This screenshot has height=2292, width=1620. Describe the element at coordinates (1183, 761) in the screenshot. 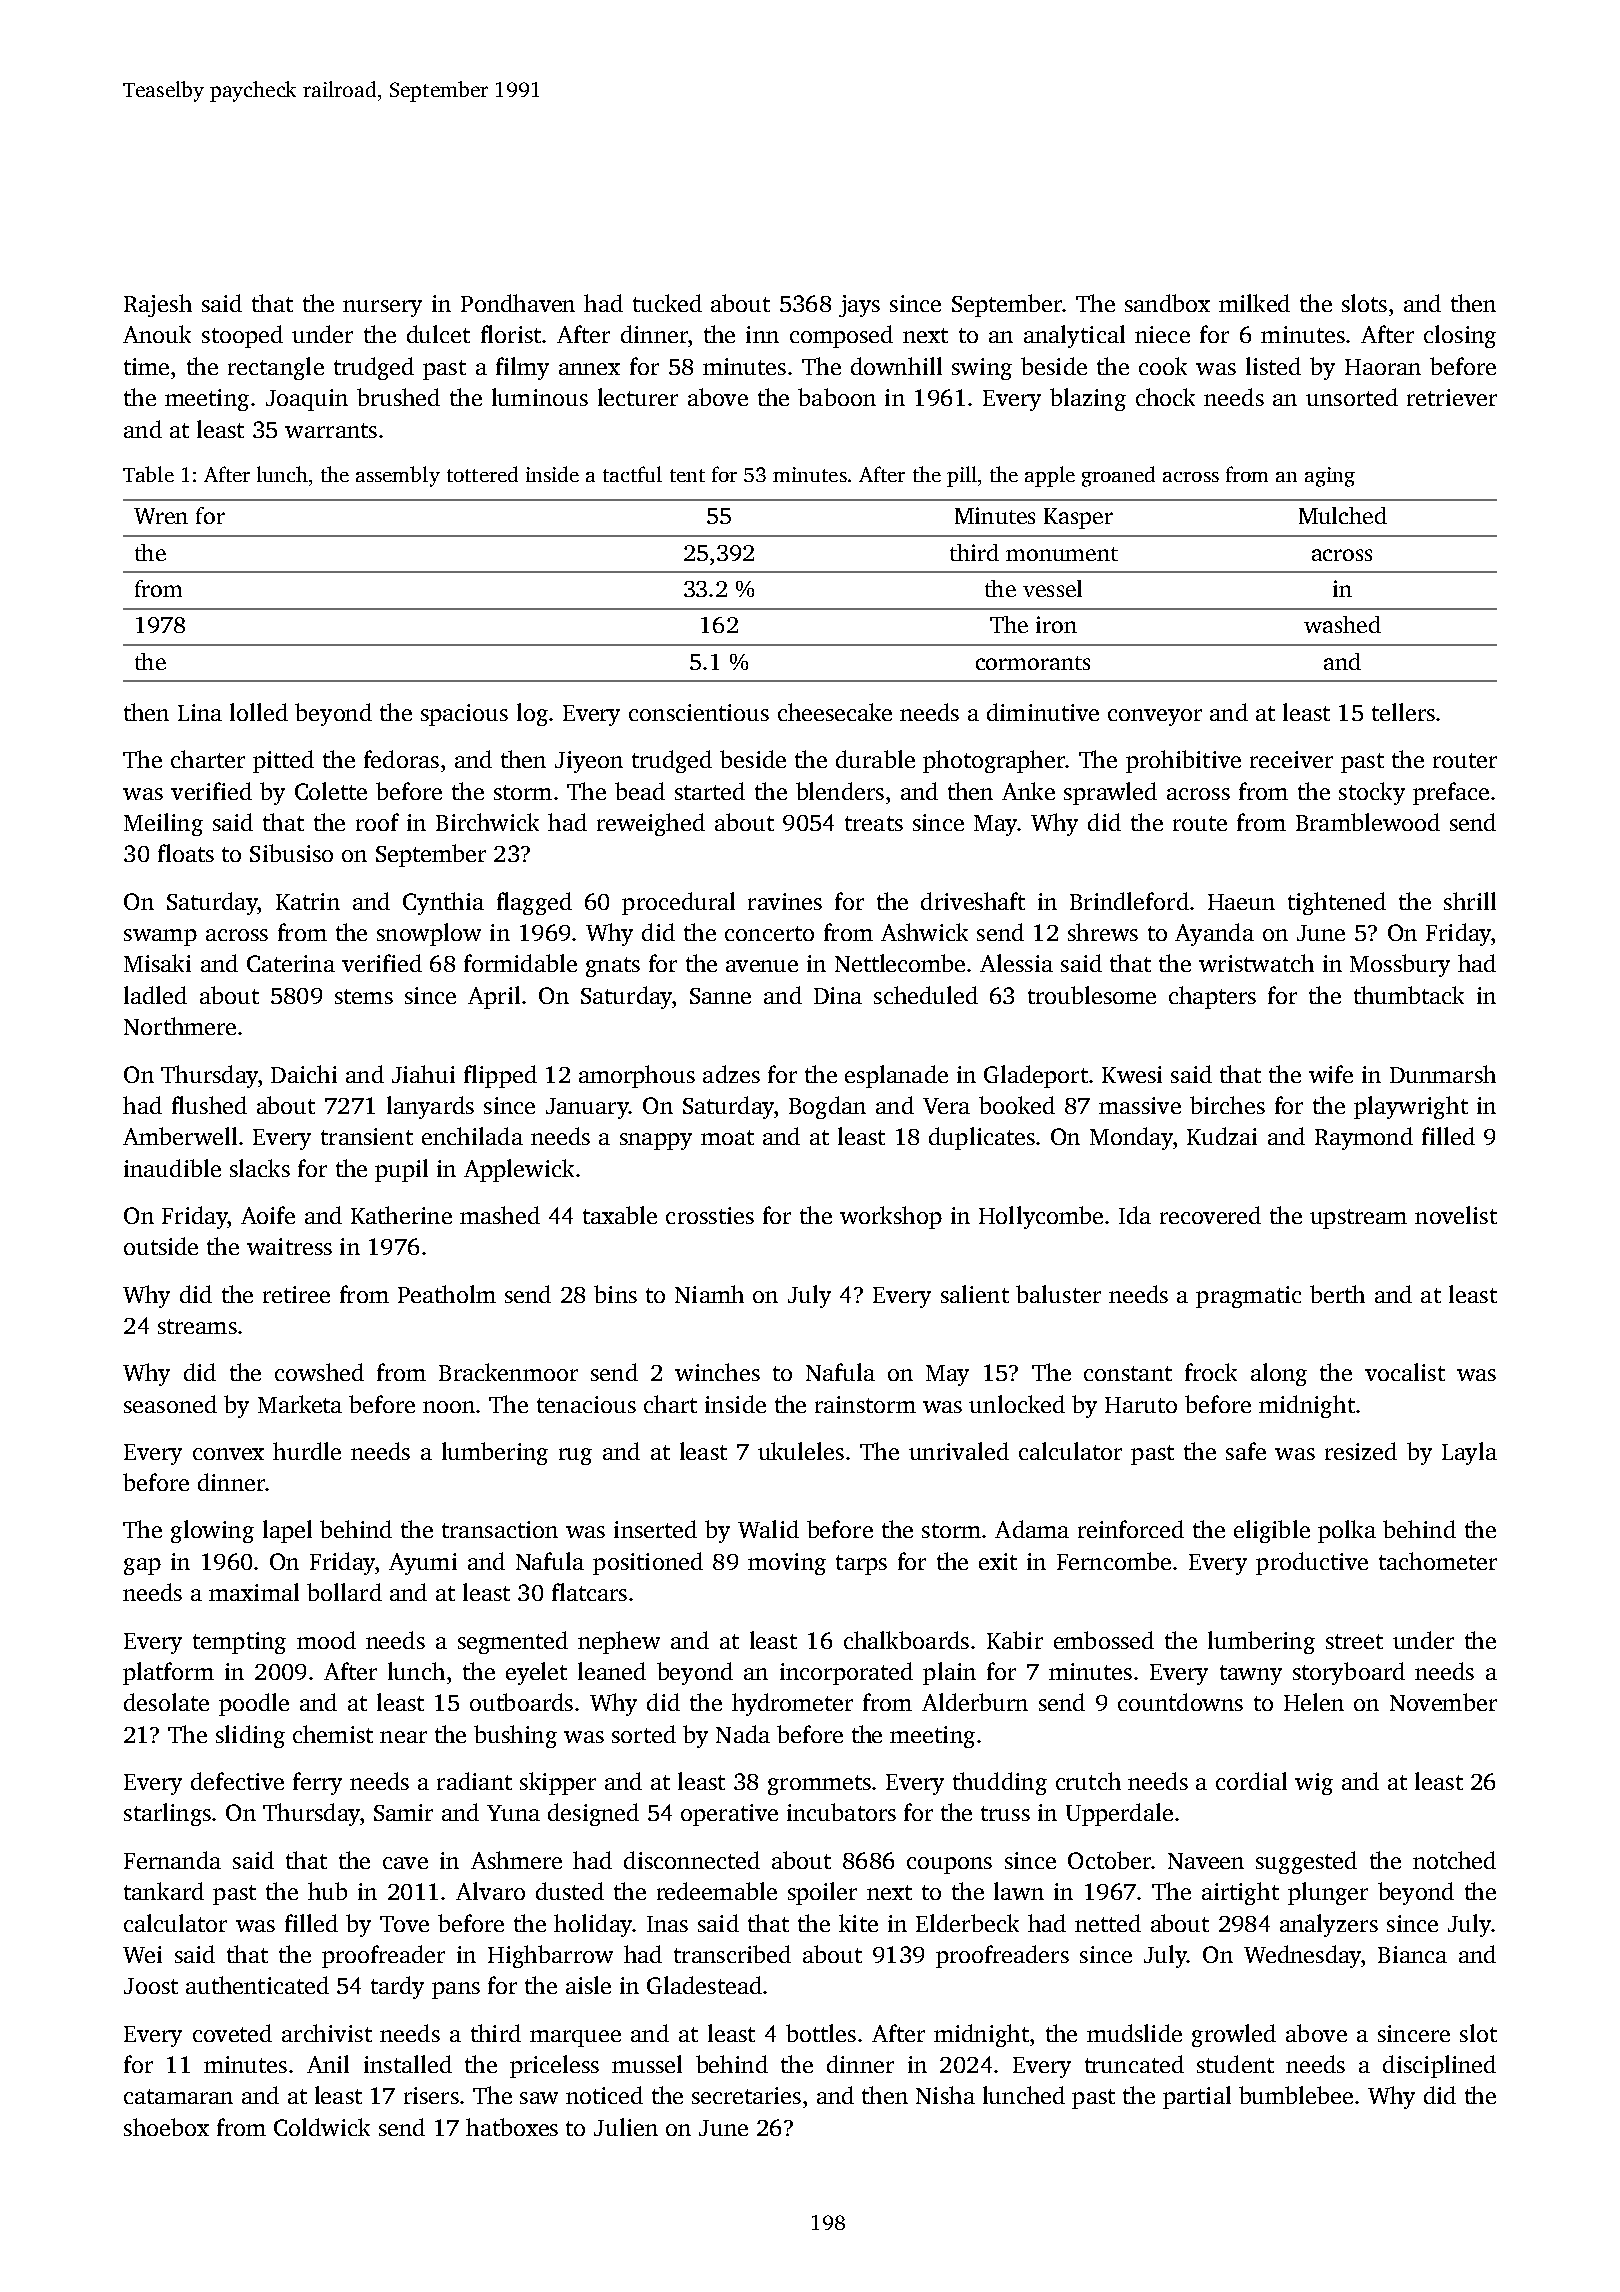

I see `prohibitive` at that location.
